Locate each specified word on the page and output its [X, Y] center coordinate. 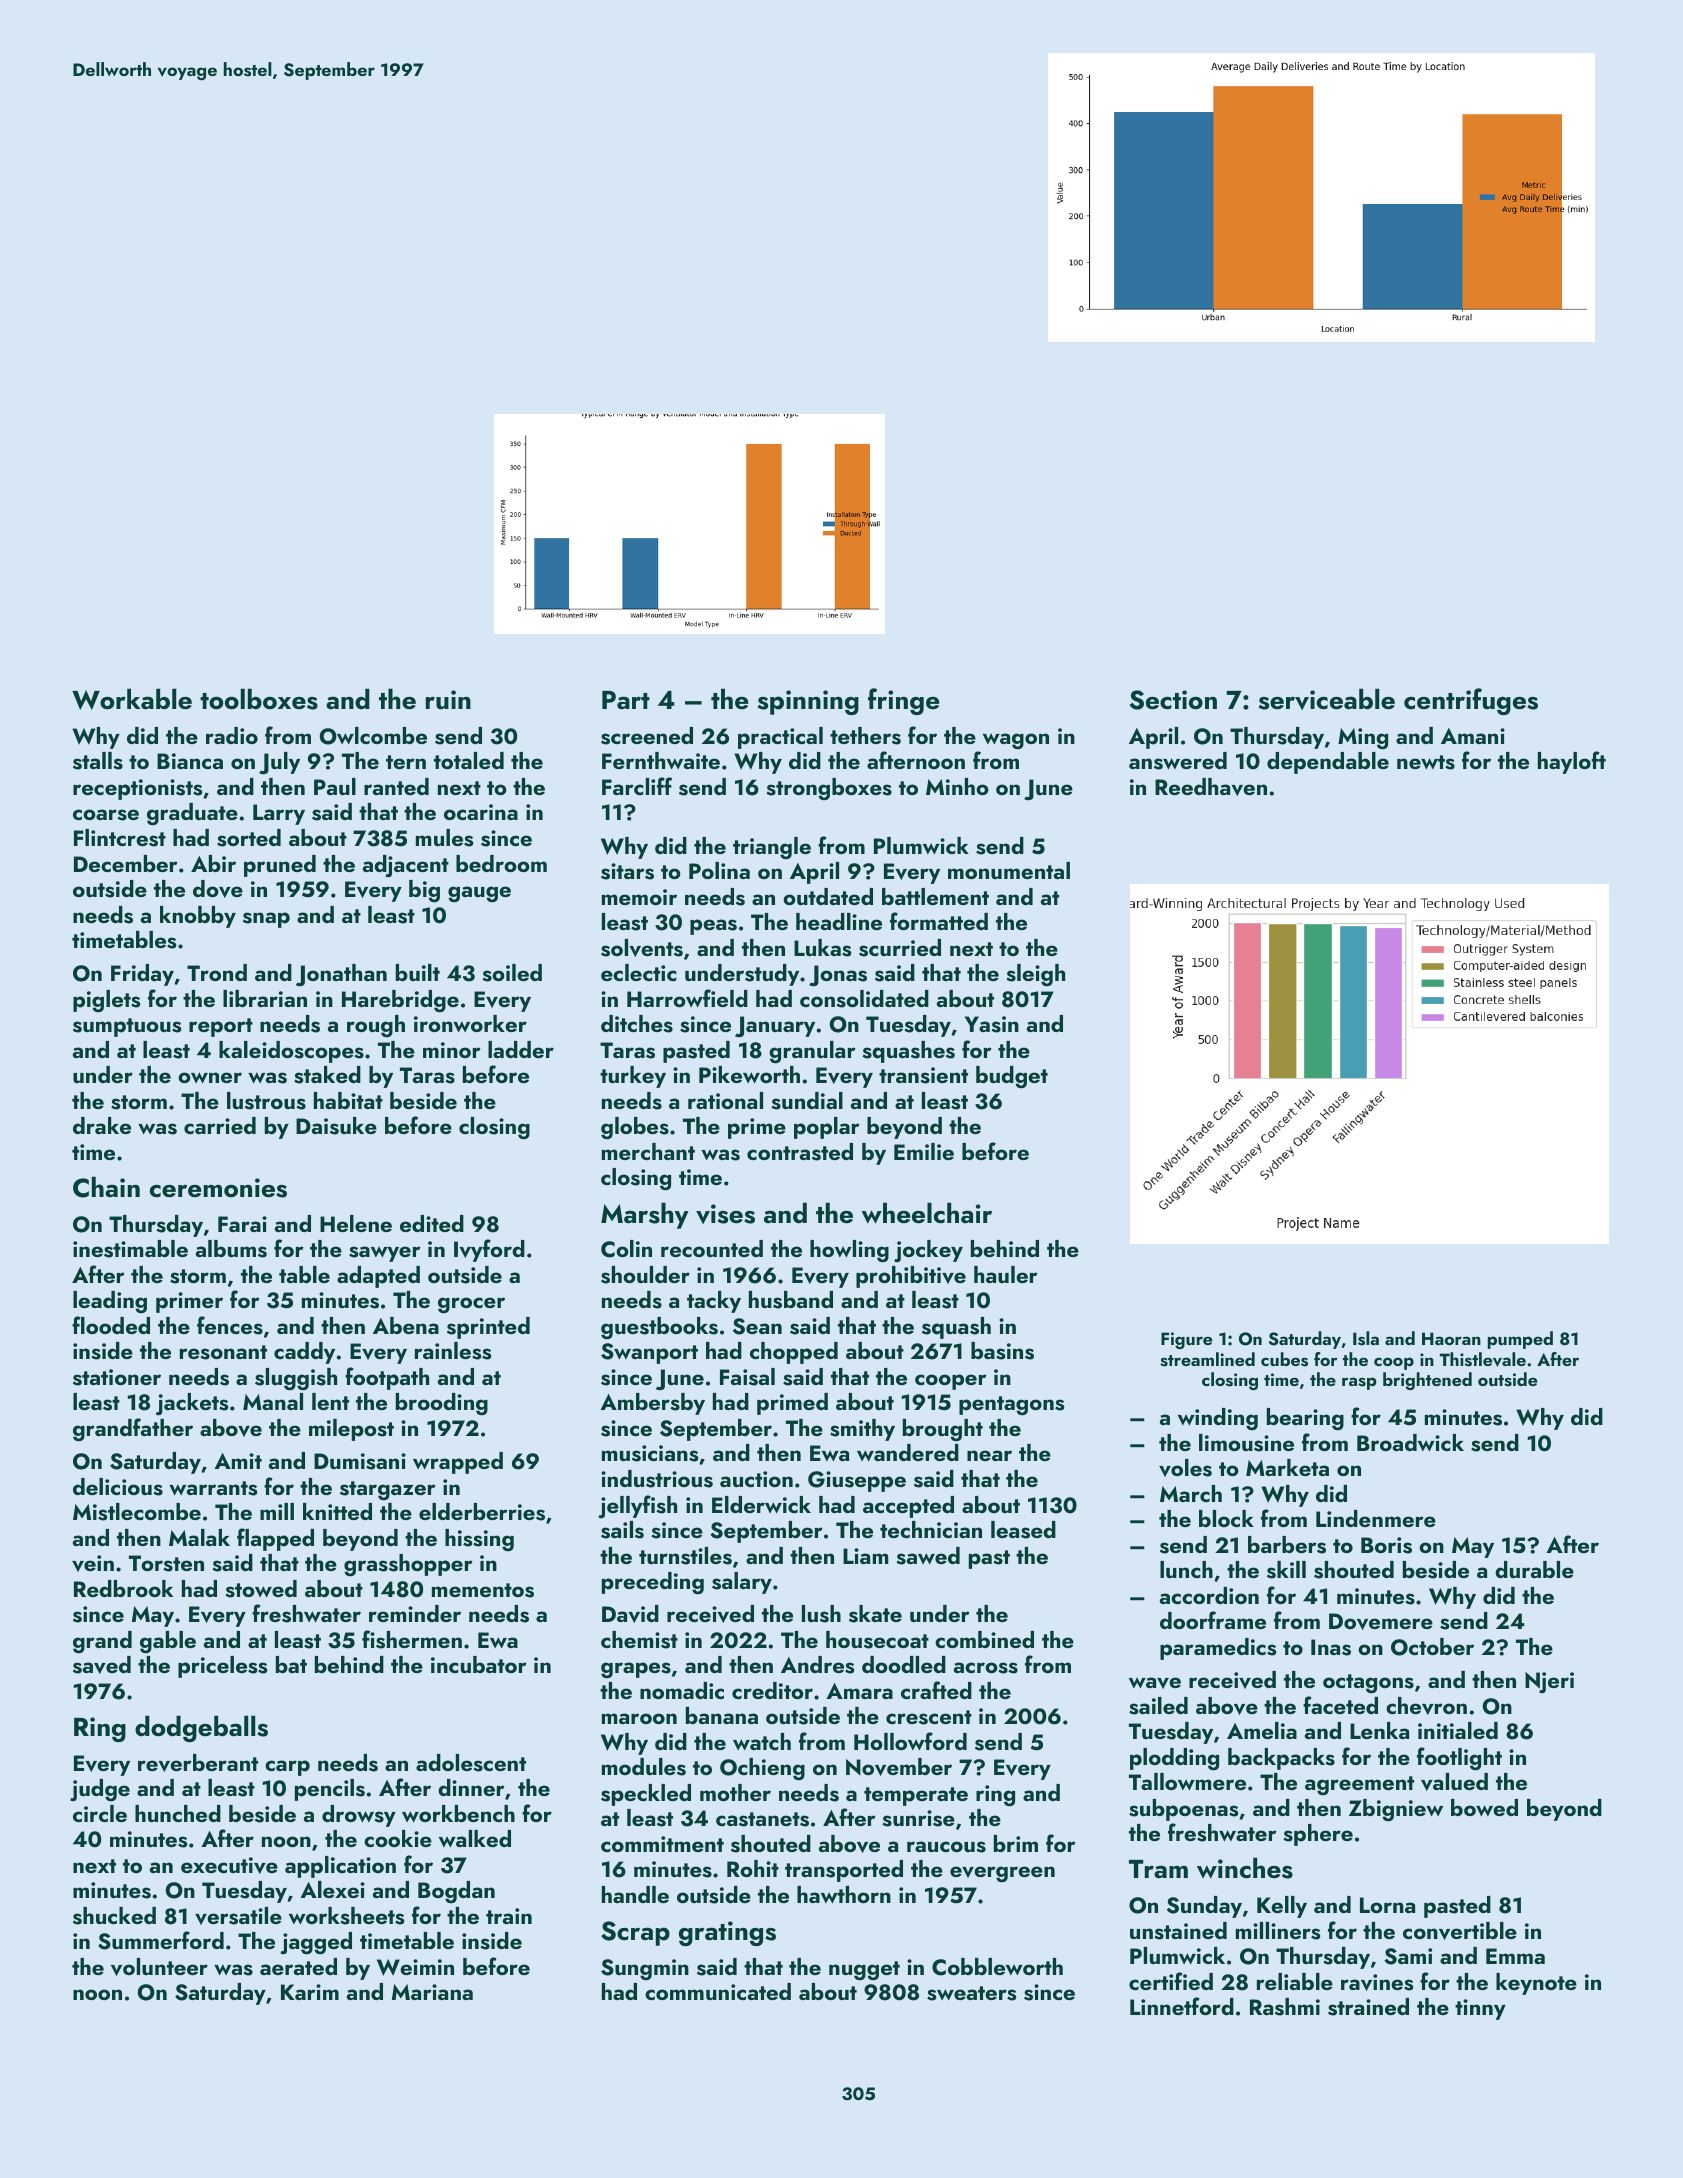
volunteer [159, 1967]
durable [1534, 1569]
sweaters [971, 1993]
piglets [106, 1001]
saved [102, 1665]
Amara [859, 1691]
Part [626, 700]
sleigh [1035, 975]
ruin [448, 700]
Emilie [924, 1151]
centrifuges [1471, 701]
